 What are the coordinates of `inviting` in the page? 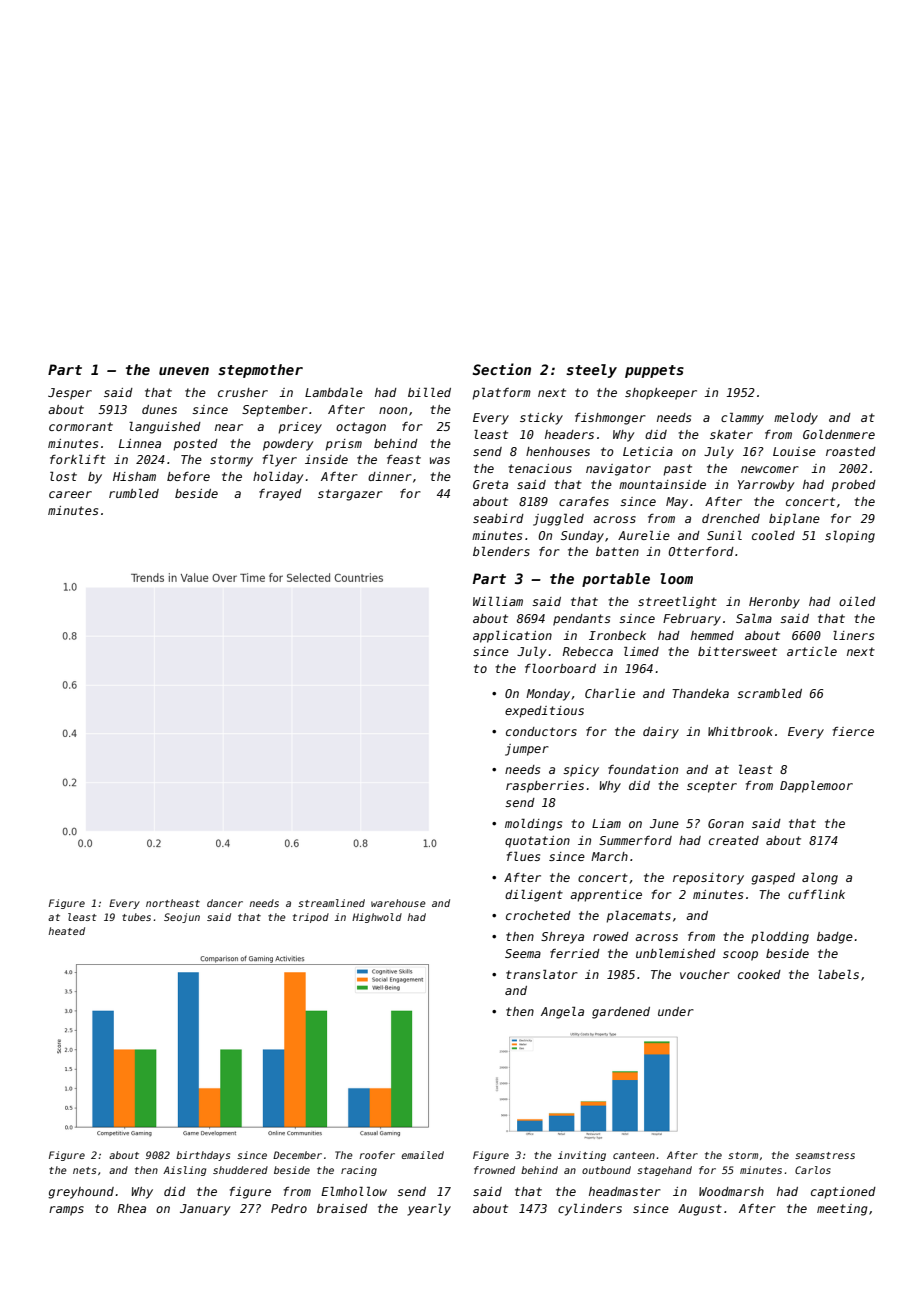 It's located at (582, 1156).
